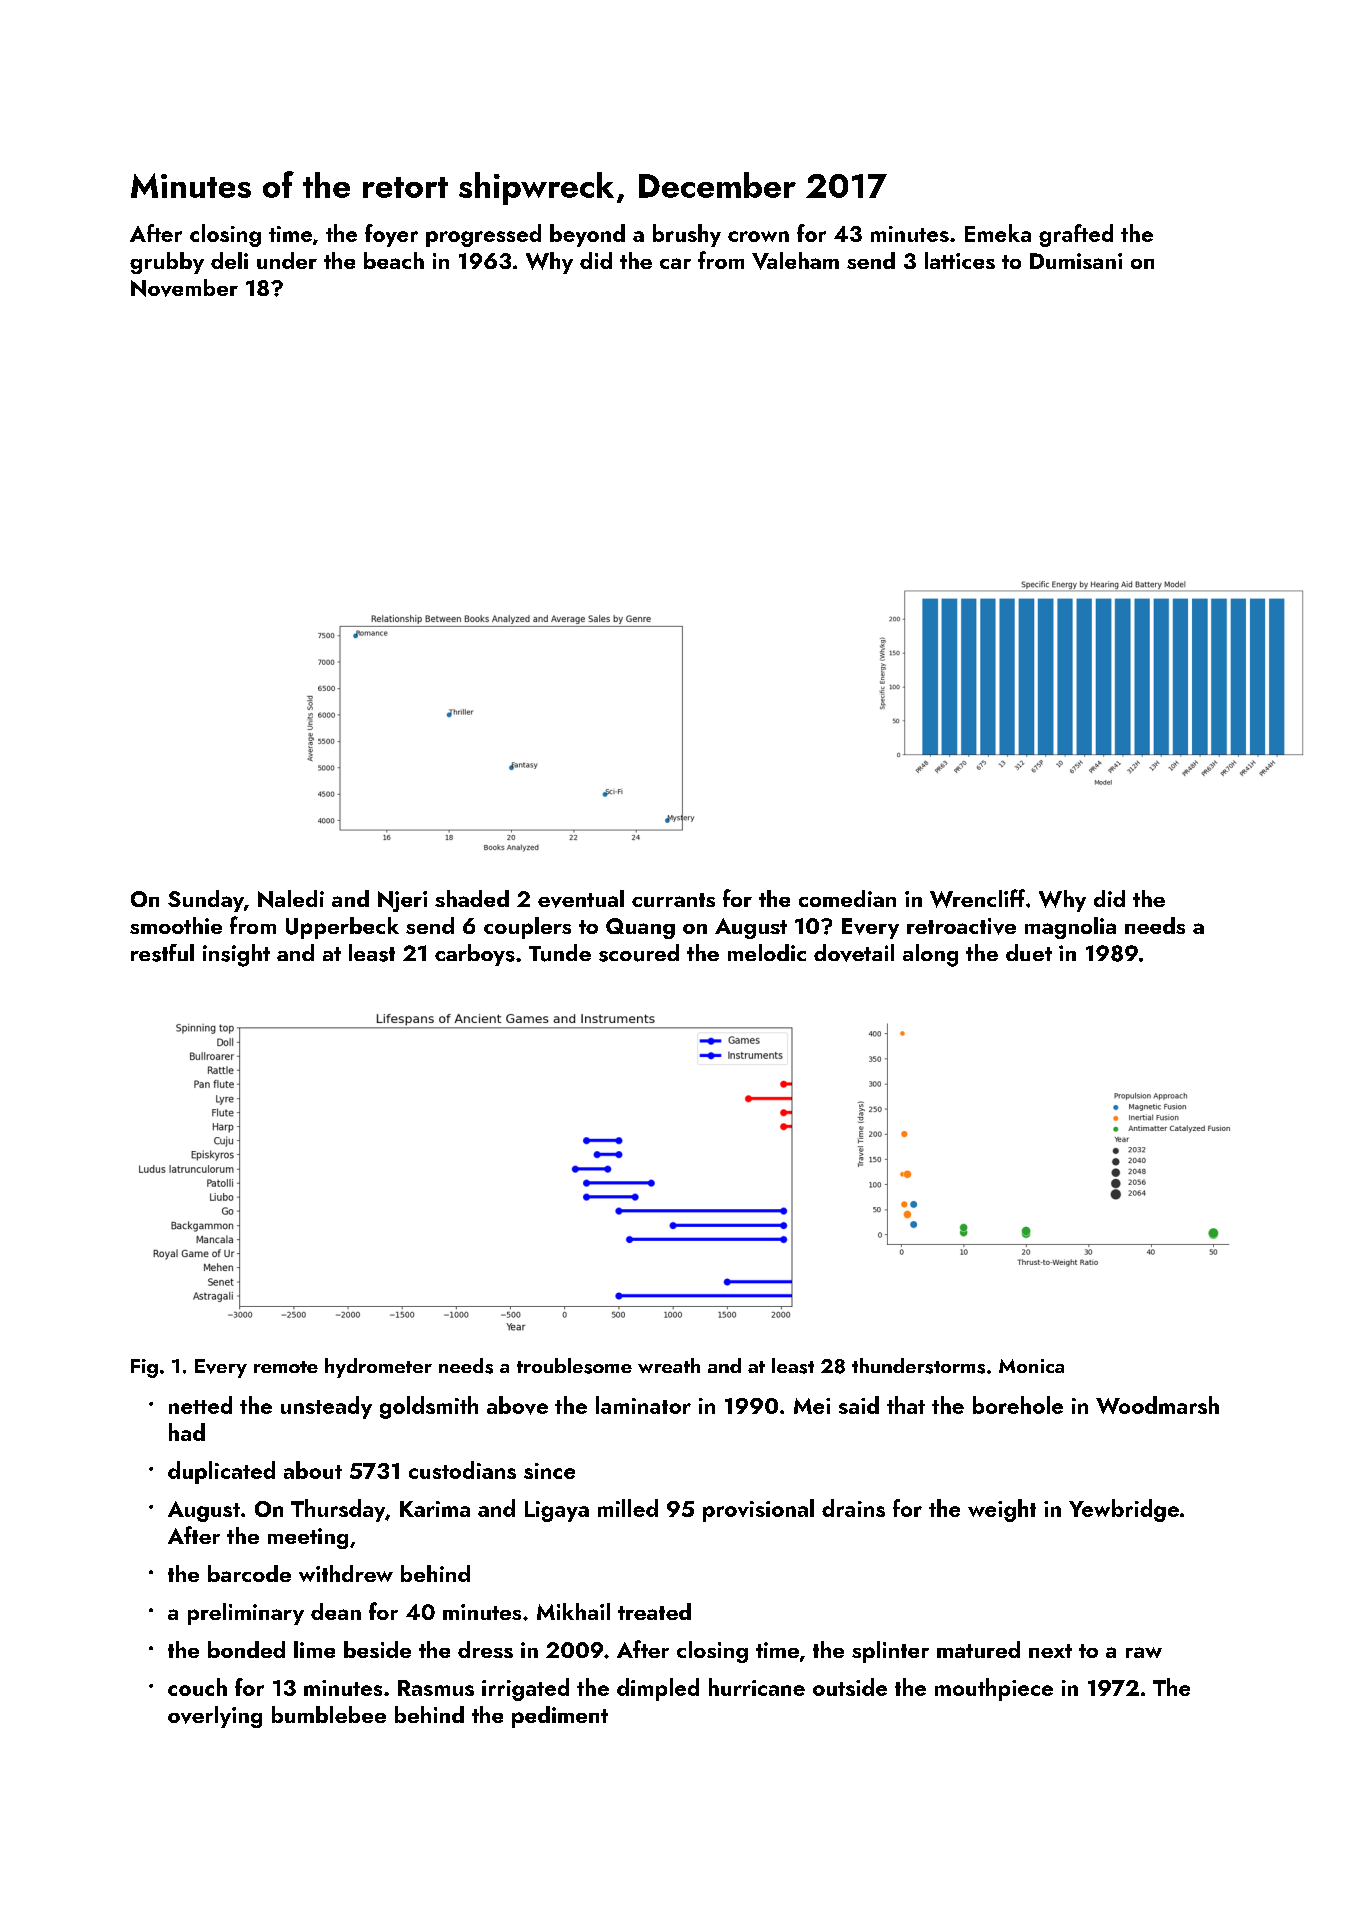 The width and height of the screenshot is (1357, 1920). I want to click on grubby, so click(167, 263).
